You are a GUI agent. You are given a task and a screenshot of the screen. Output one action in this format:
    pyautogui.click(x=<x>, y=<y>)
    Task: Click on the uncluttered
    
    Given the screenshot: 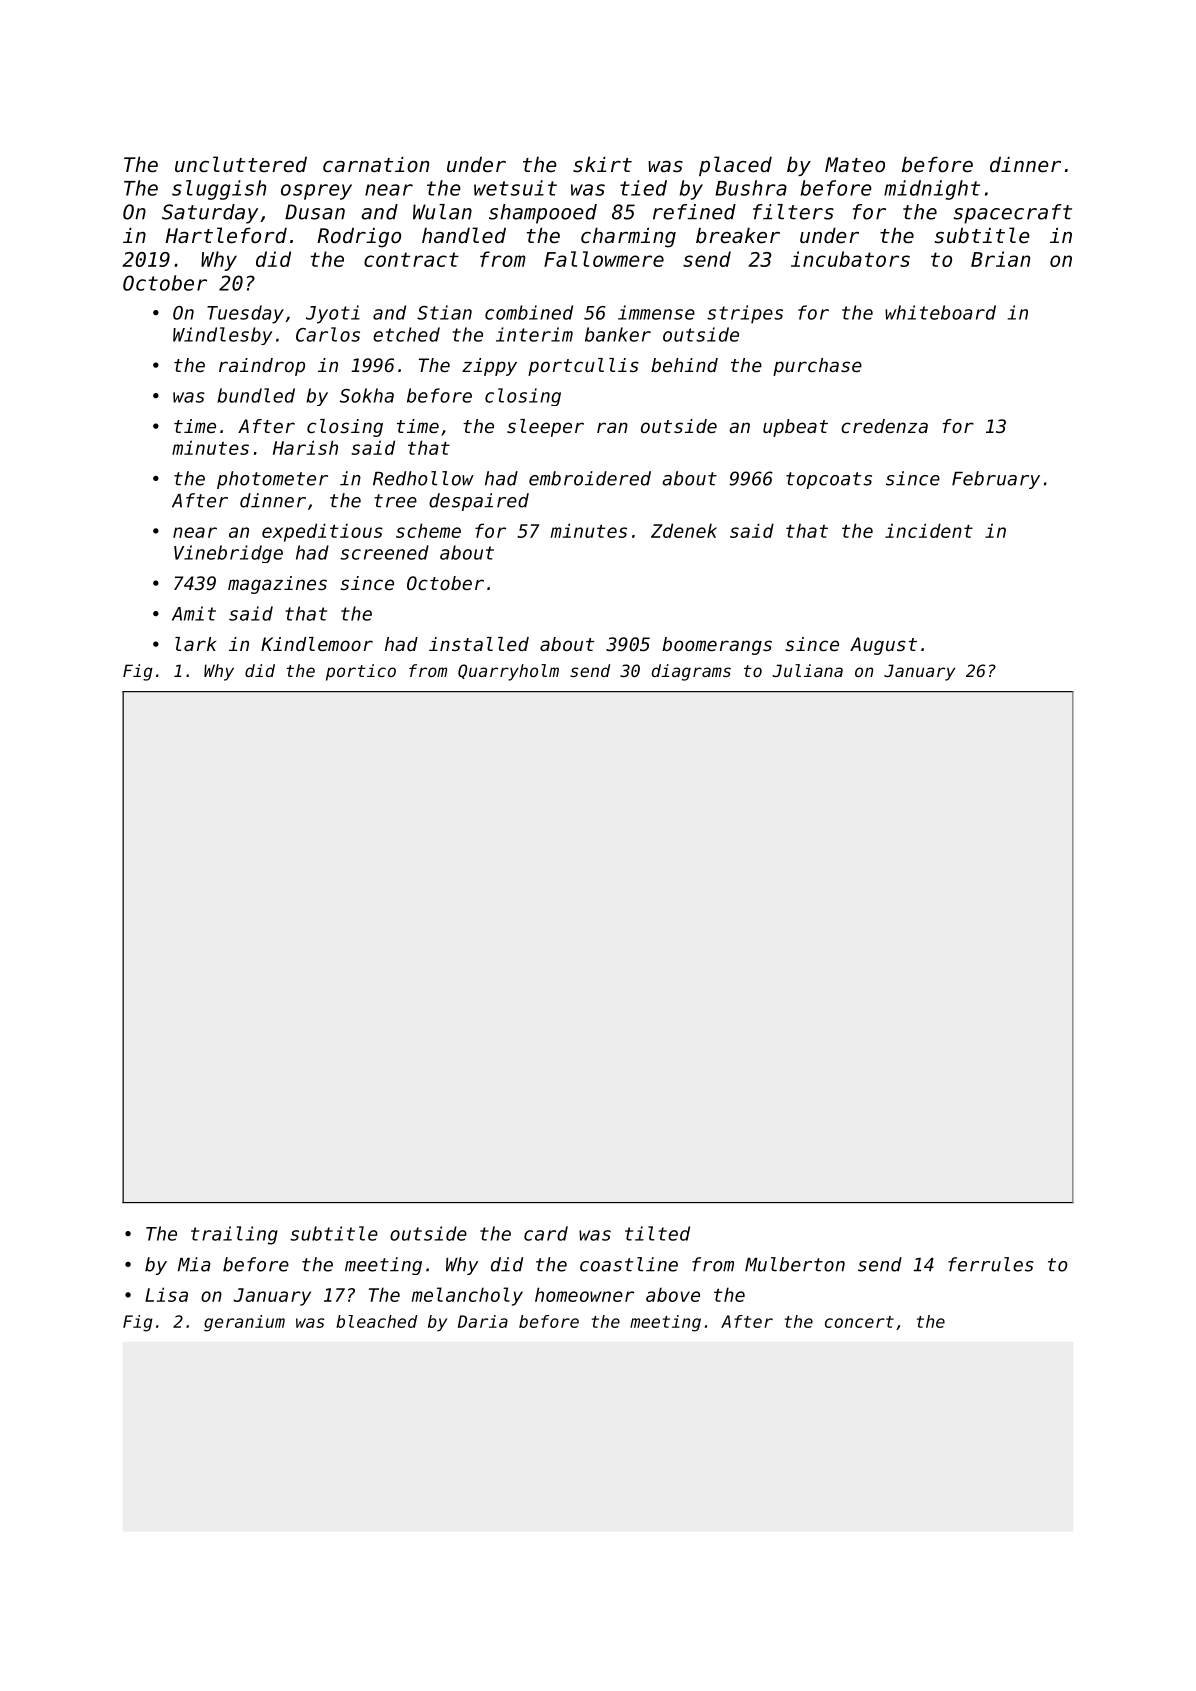 What is the action you would take?
    pyautogui.click(x=241, y=164)
